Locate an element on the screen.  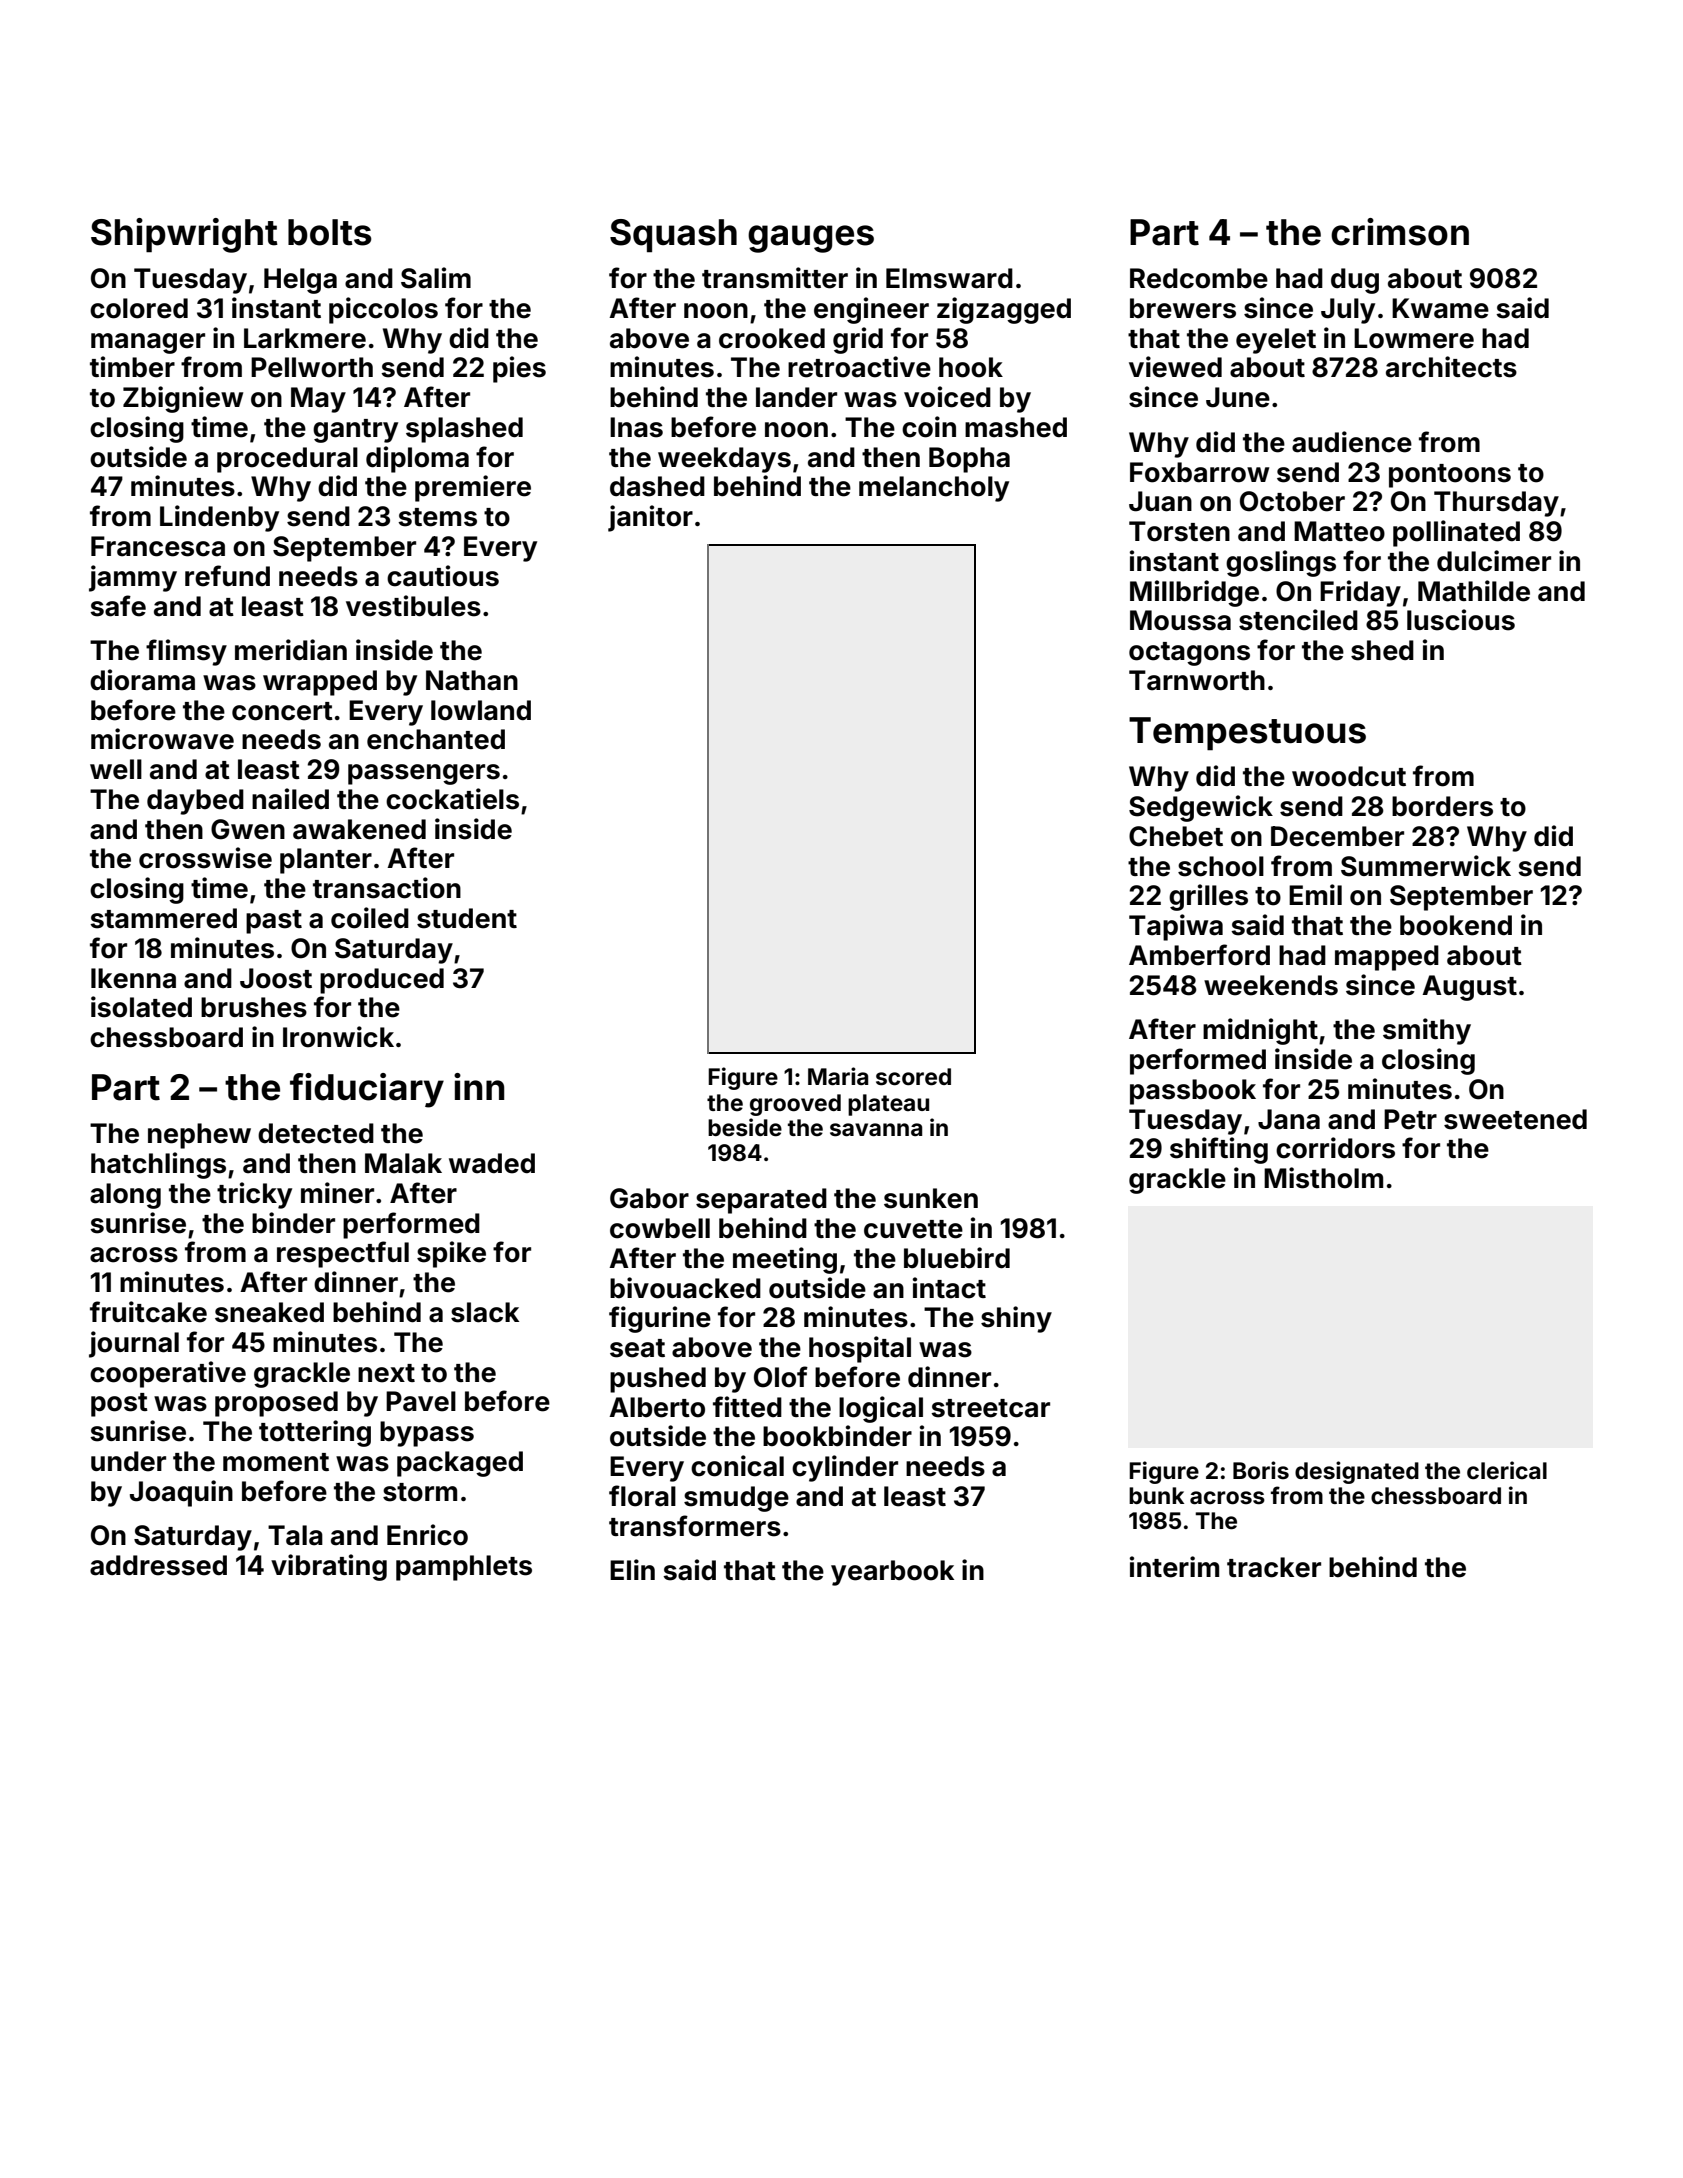
Shipwright is located at coordinates (184, 235).
